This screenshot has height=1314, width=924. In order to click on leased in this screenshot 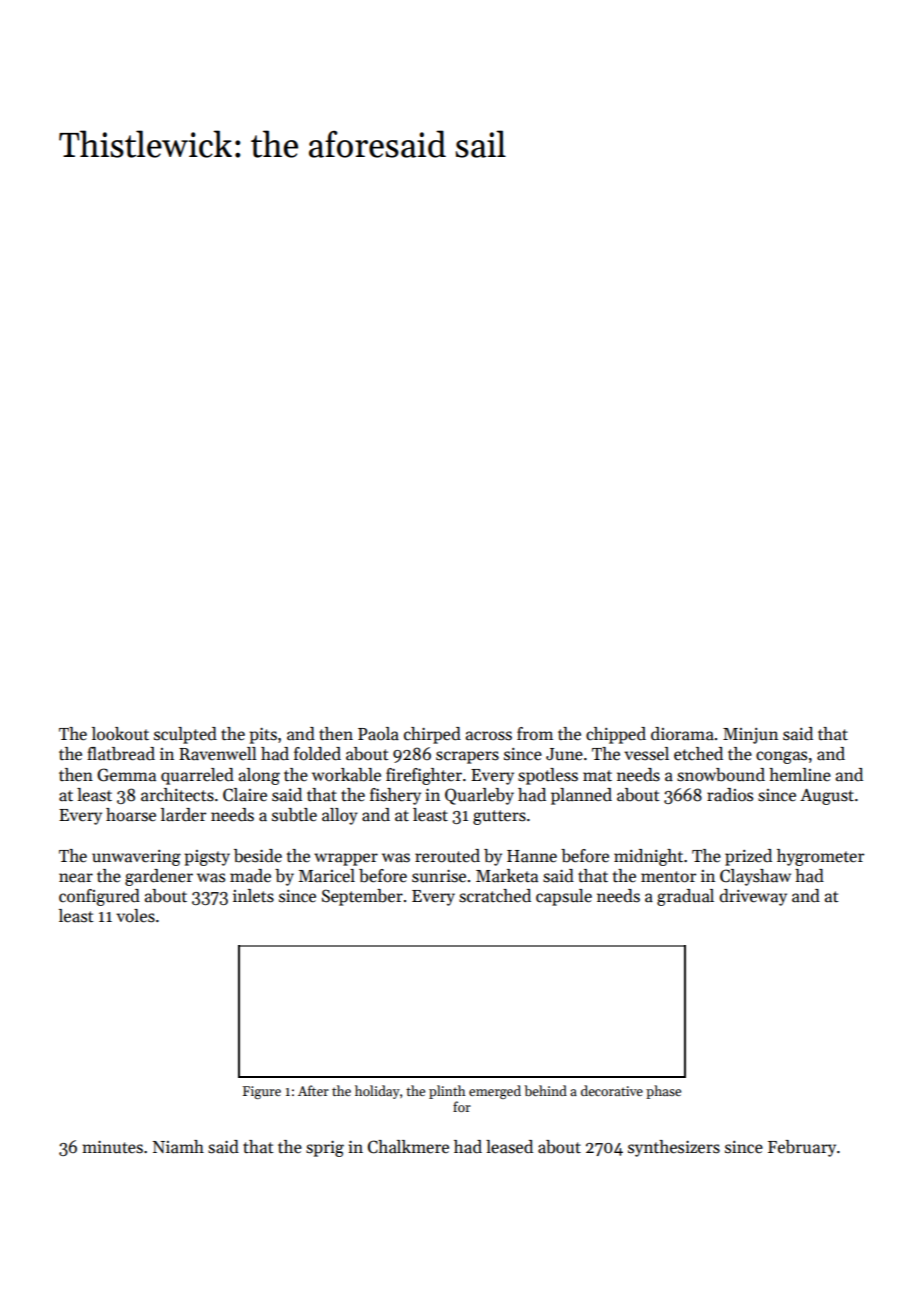, I will do `click(509, 1147)`.
